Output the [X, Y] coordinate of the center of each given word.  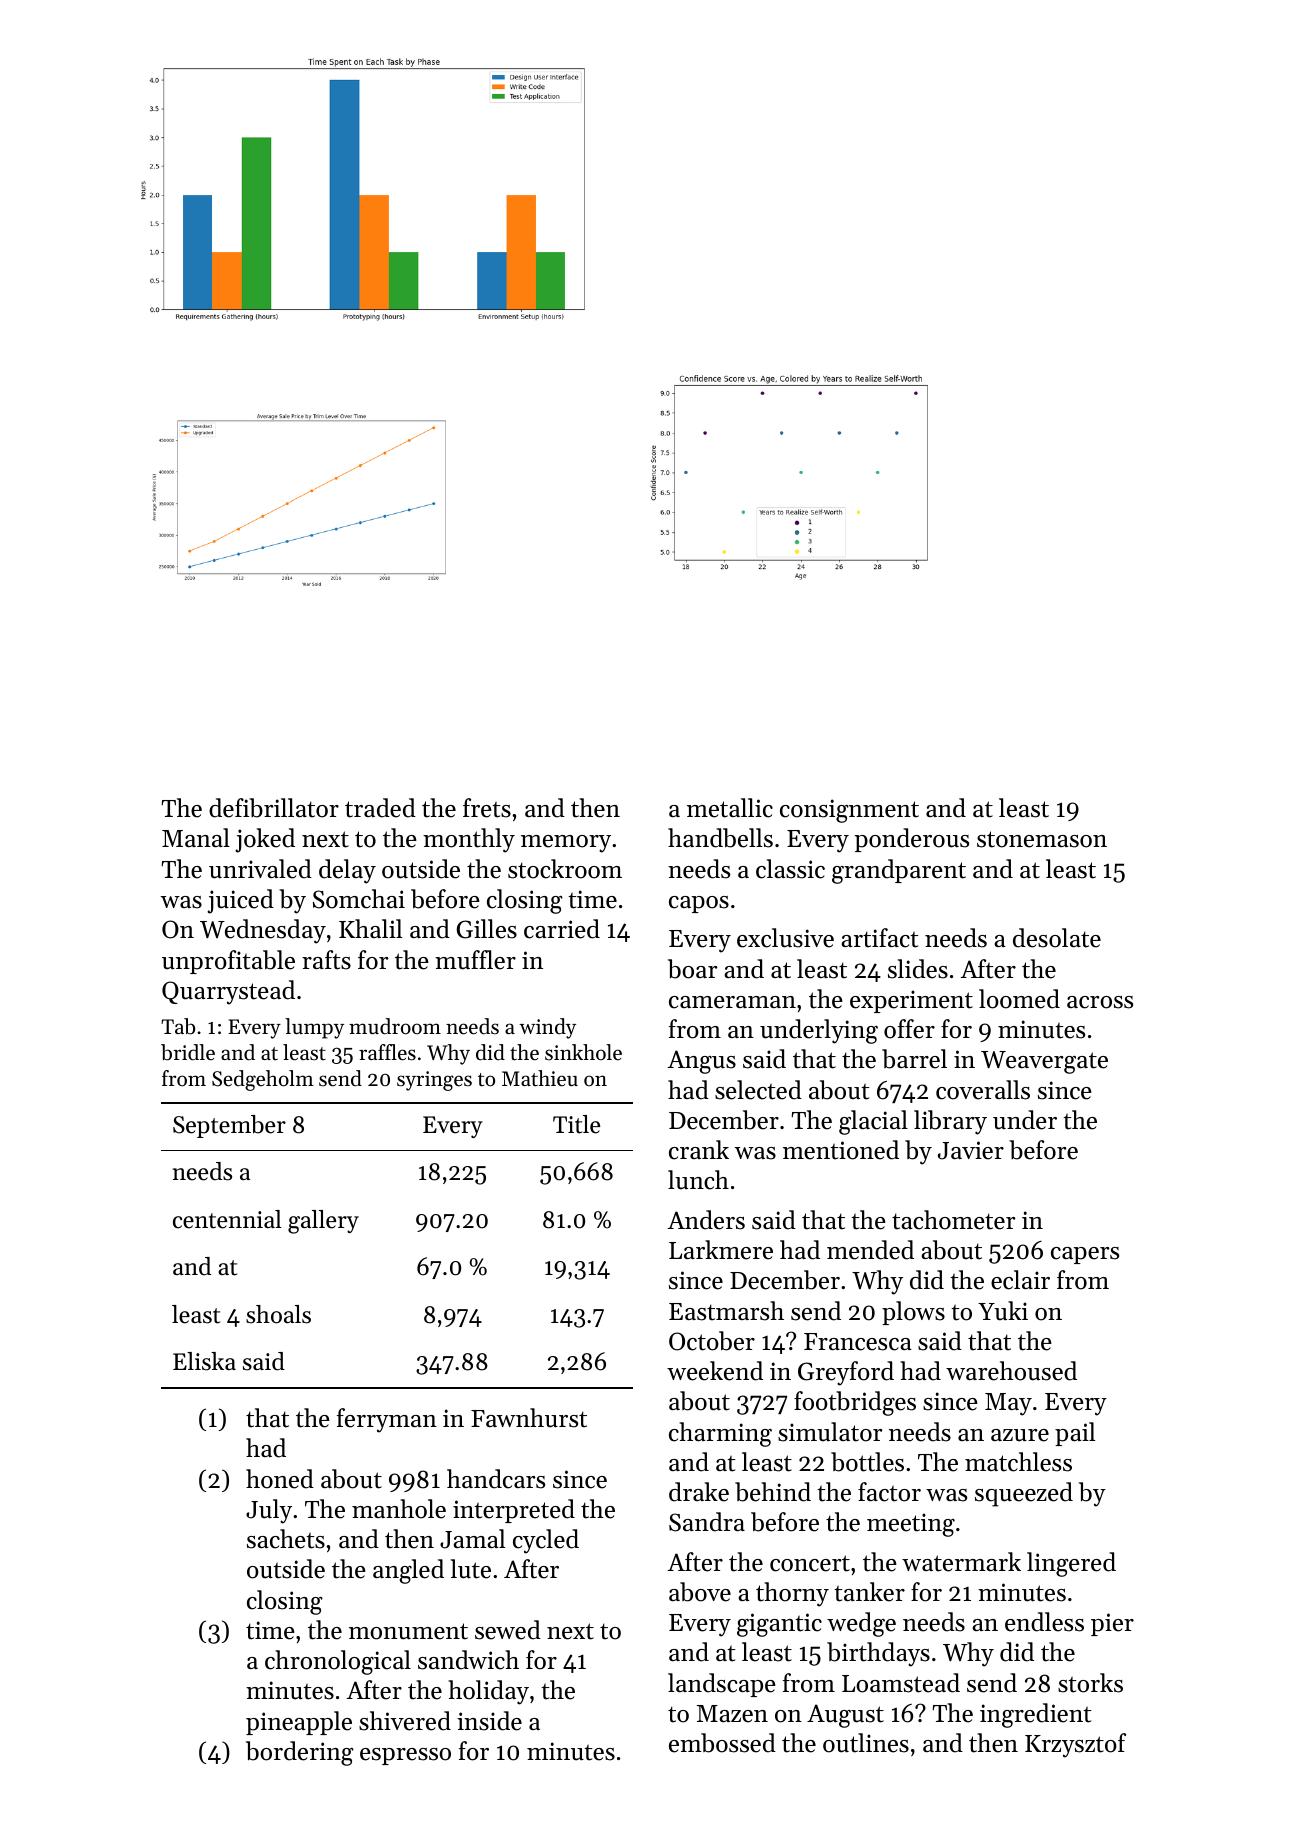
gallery [323, 1222]
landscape [722, 1685]
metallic [730, 808]
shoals [278, 1314]
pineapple [299, 1723]
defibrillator [274, 808]
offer [909, 1029]
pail [1075, 1434]
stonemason [1042, 839]
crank [699, 1150]
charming [720, 1434]
